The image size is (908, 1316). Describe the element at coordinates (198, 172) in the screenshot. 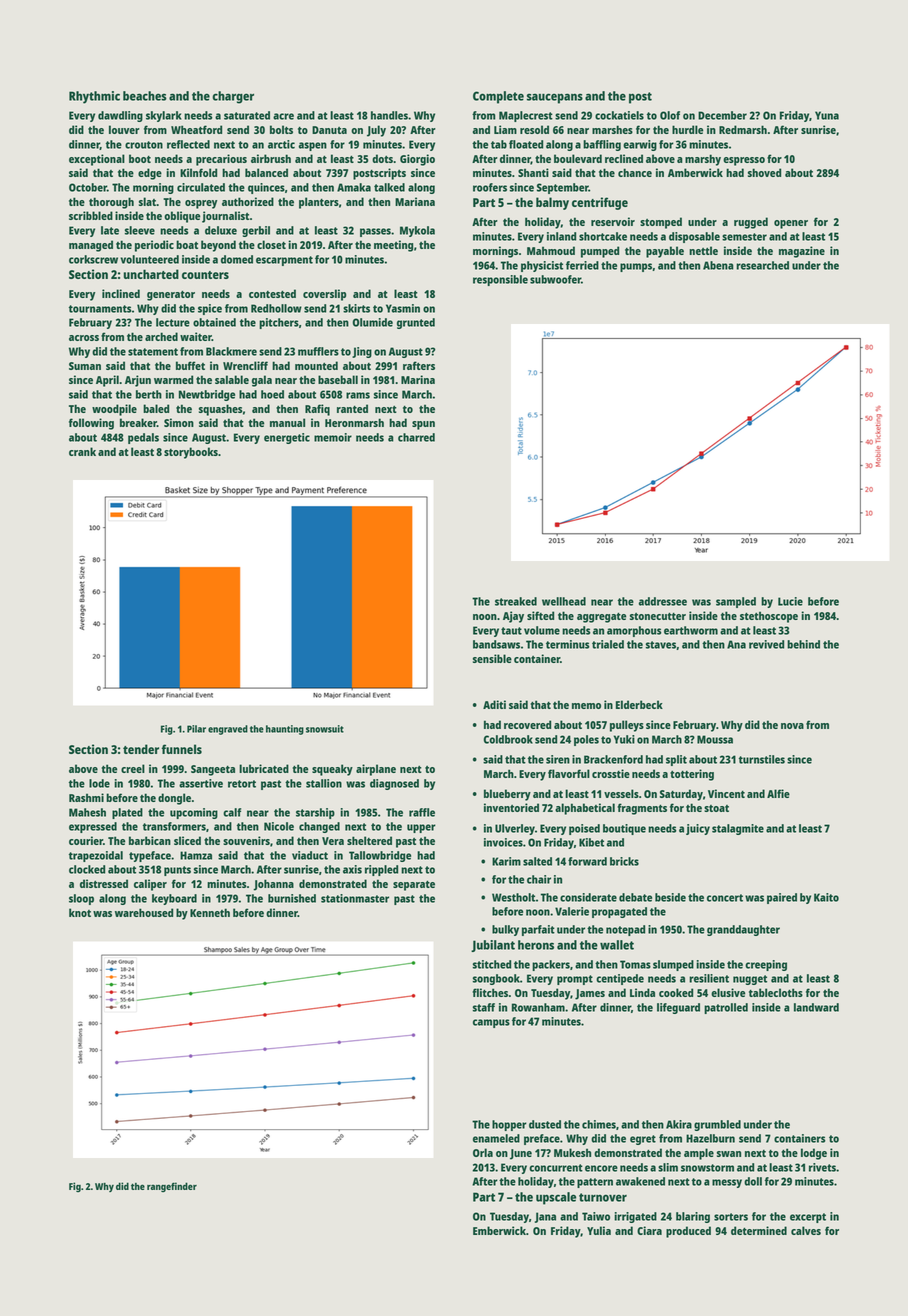

I see `Kilnfold` at that location.
